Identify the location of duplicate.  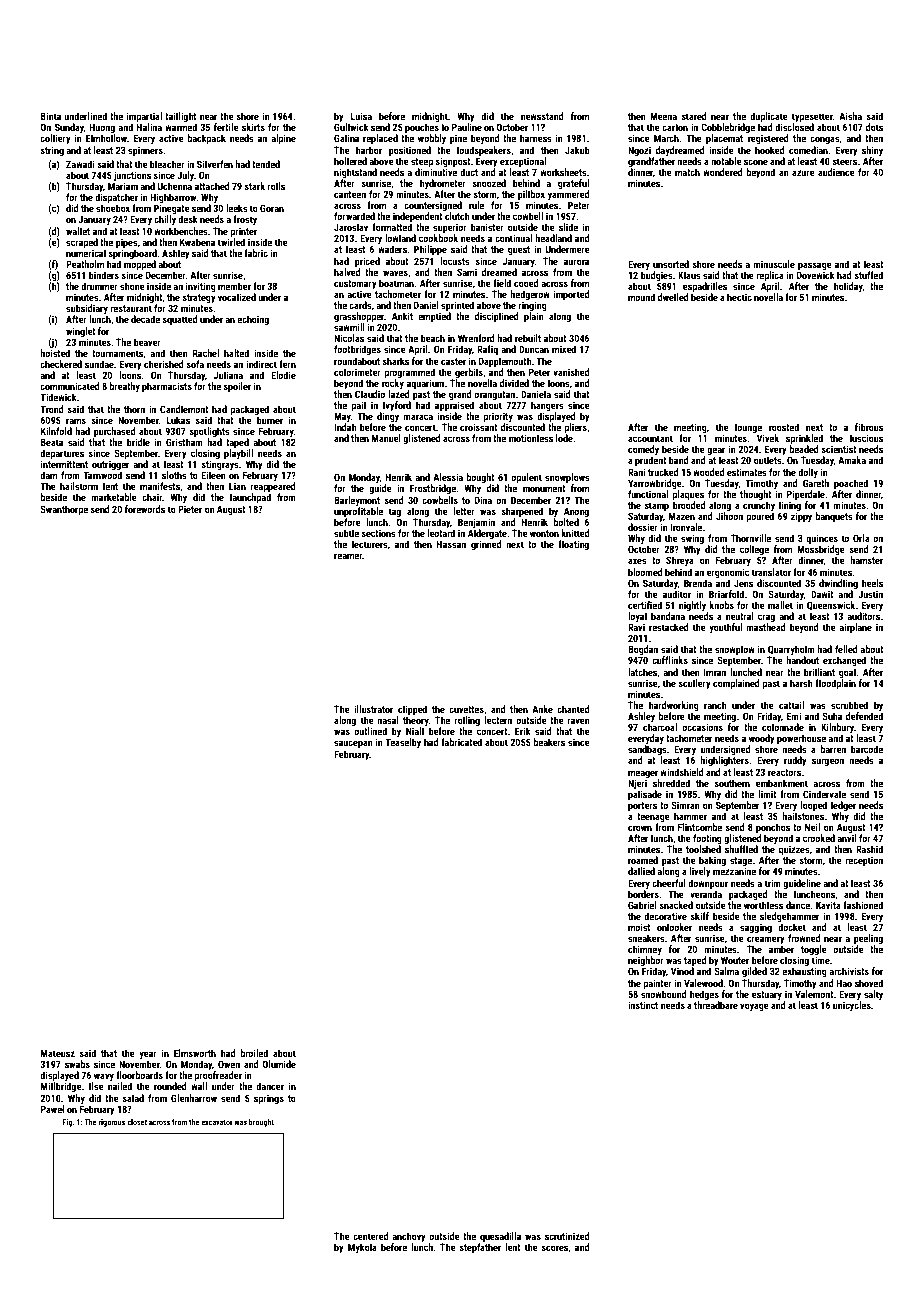
(769, 117).
